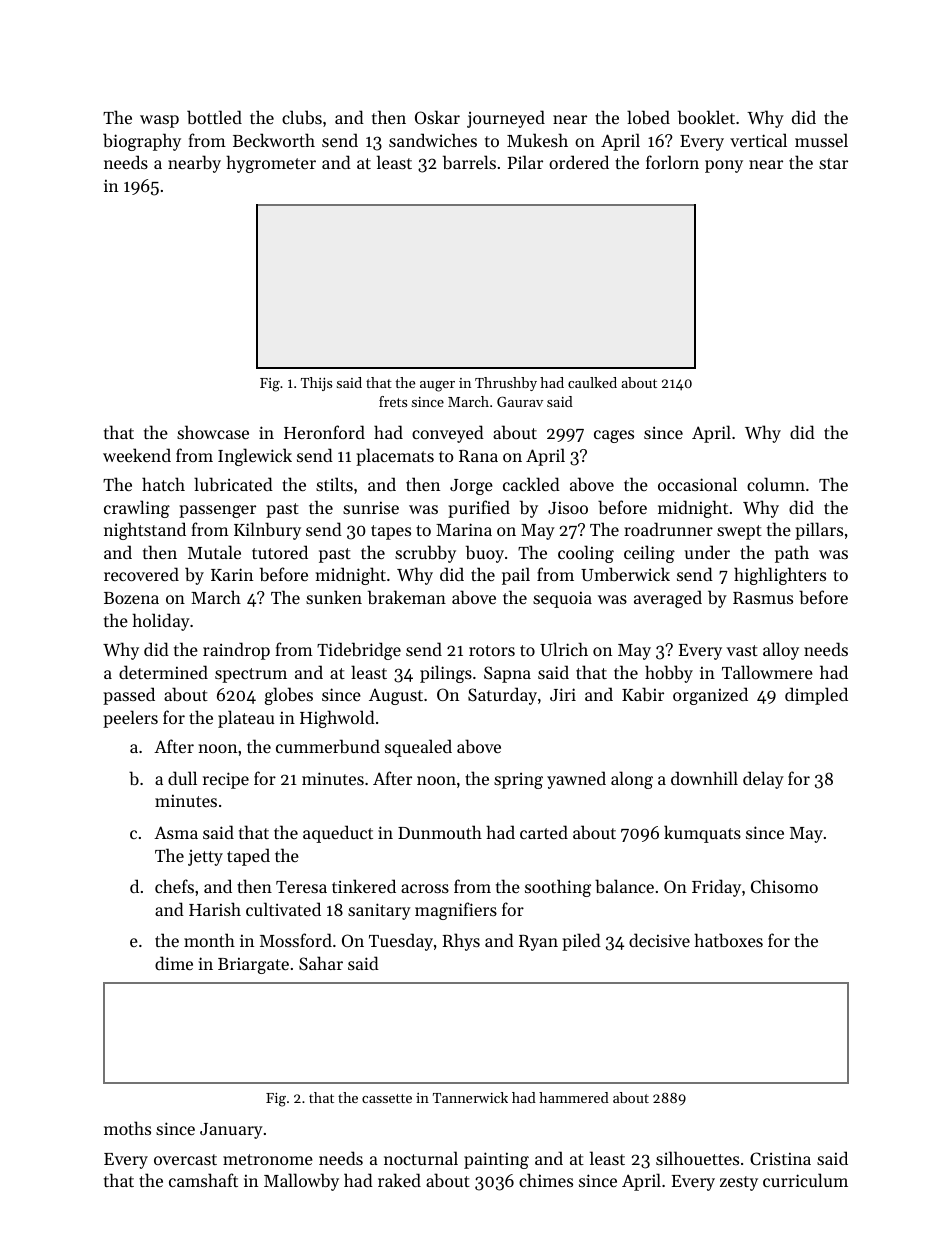 This screenshot has height=1233, width=952. What do you see at coordinates (469, 162) in the screenshot?
I see `barrels` at bounding box center [469, 162].
